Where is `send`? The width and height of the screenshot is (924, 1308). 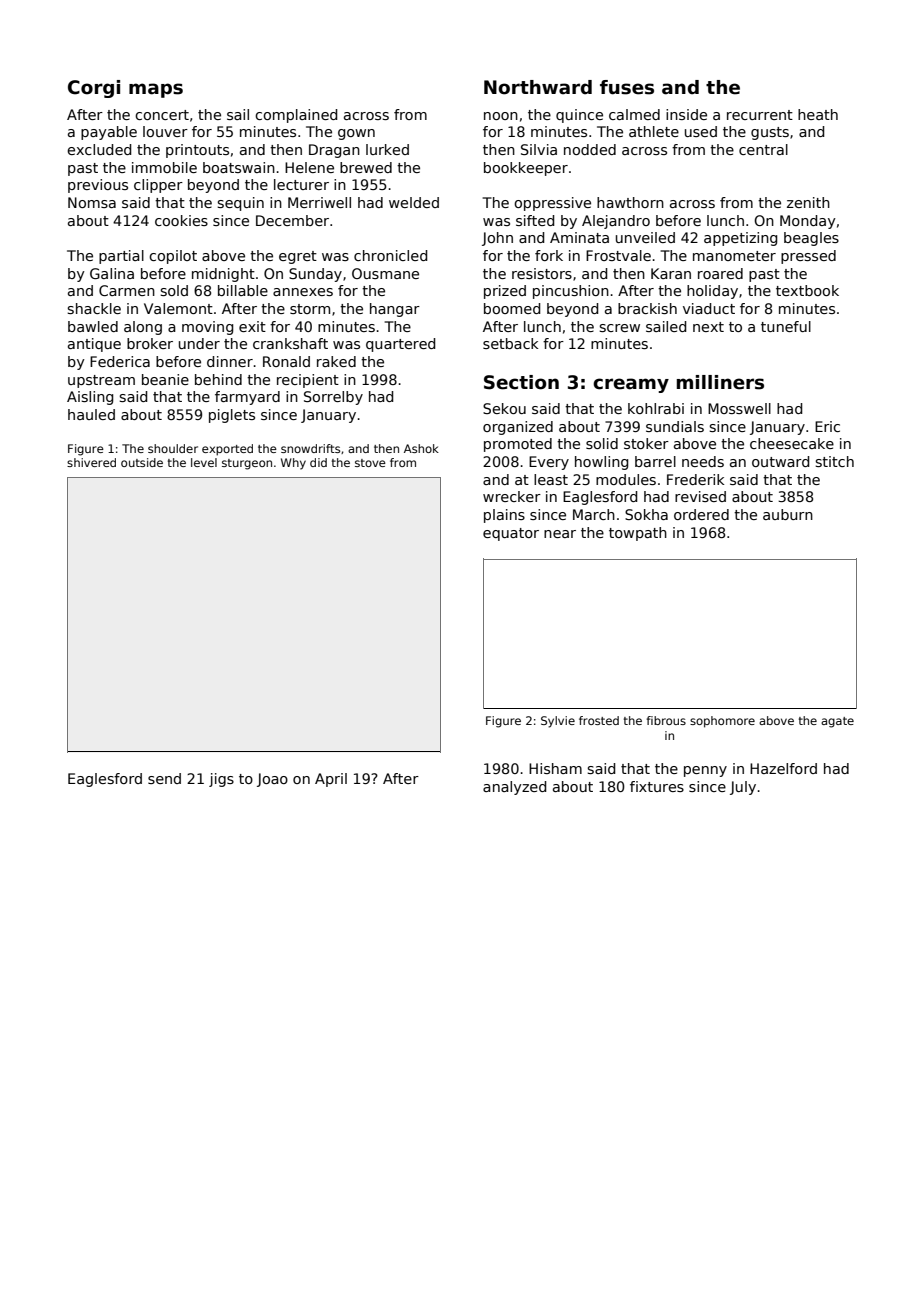 send is located at coordinates (164, 778).
